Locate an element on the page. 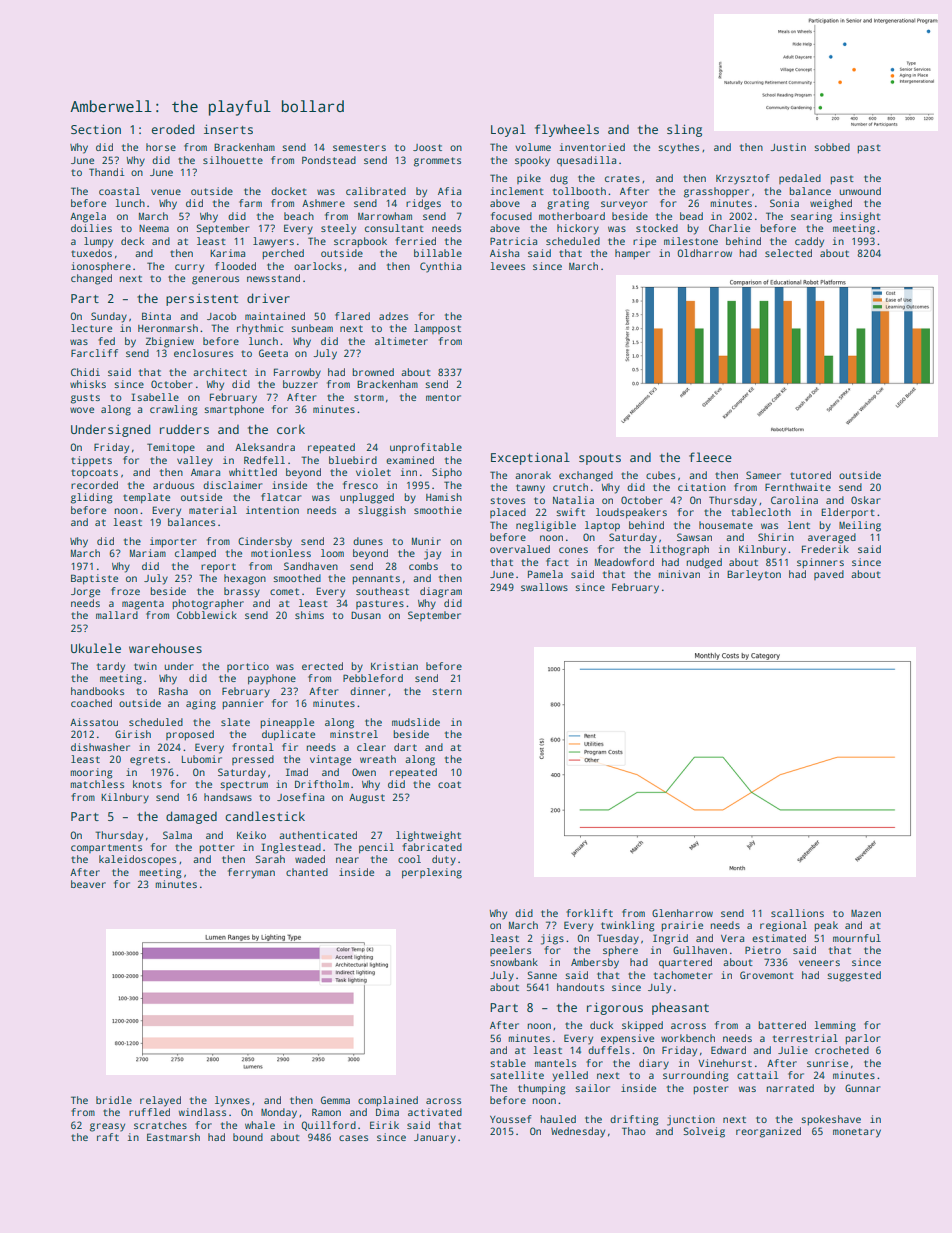 The image size is (952, 1233). Barleyton is located at coordinates (754, 575).
